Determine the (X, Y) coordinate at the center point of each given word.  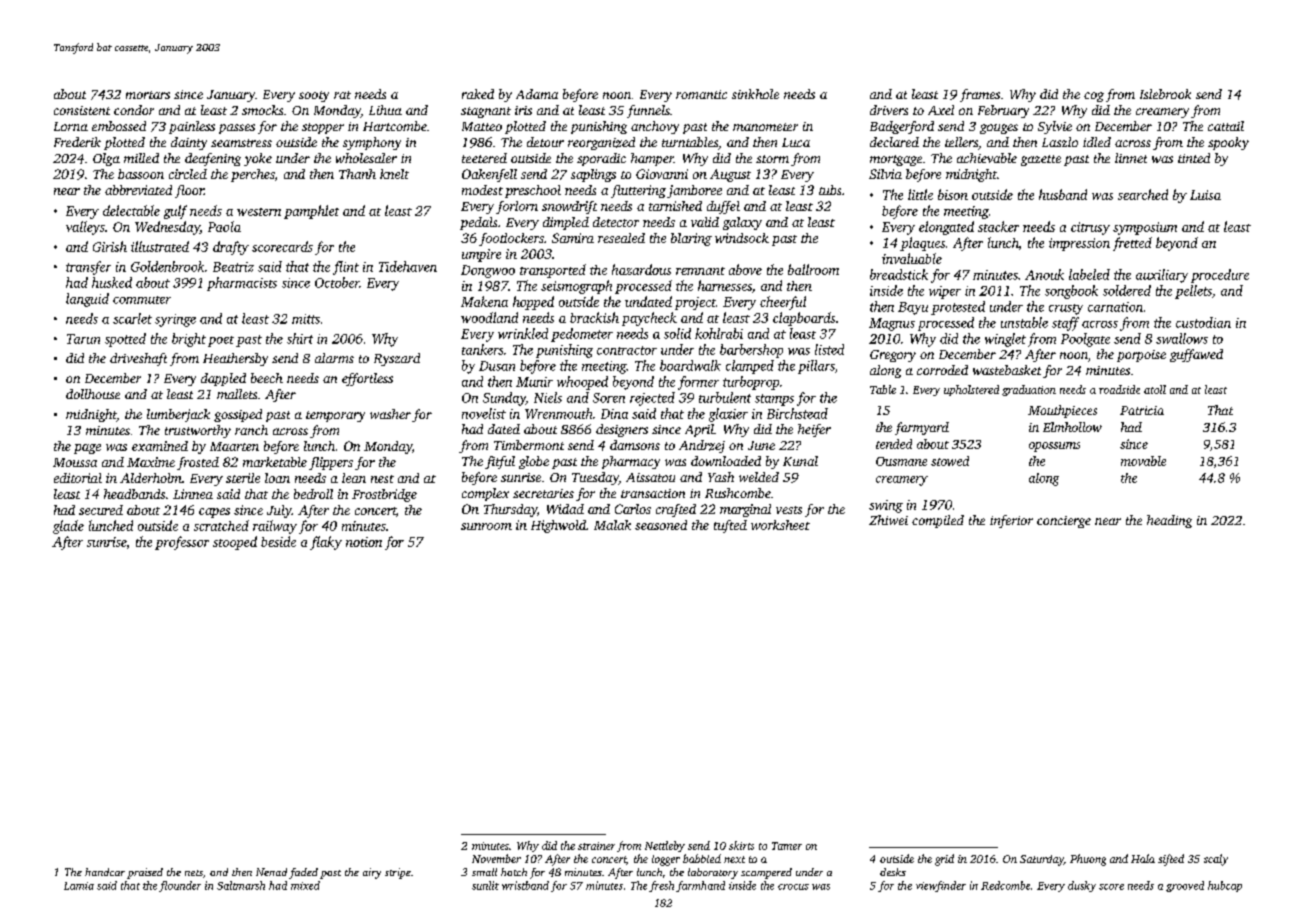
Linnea (193, 494)
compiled (938, 521)
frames (980, 95)
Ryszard (397, 359)
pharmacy (631, 462)
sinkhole (755, 94)
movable (1143, 461)
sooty (314, 96)
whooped (582, 383)
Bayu (913, 308)
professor (182, 543)
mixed (305, 885)
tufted (730, 526)
